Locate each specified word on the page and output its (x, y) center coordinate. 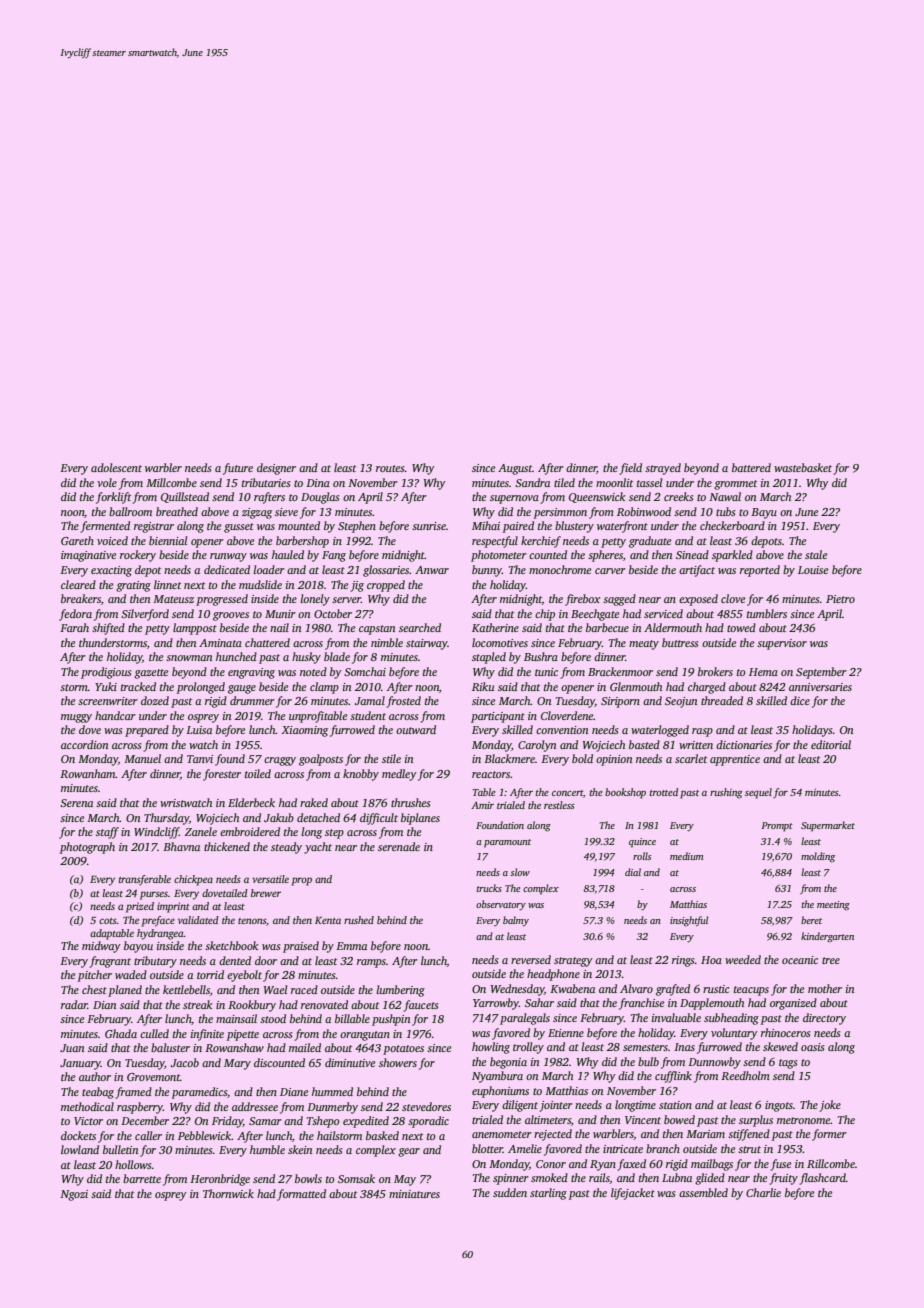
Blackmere (509, 758)
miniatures (414, 1194)
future (238, 469)
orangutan (365, 1036)
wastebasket (803, 467)
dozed (155, 700)
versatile (270, 879)
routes (390, 468)
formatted (301, 1195)
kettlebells (186, 989)
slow (520, 872)
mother (825, 988)
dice (800, 700)
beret (811, 920)
